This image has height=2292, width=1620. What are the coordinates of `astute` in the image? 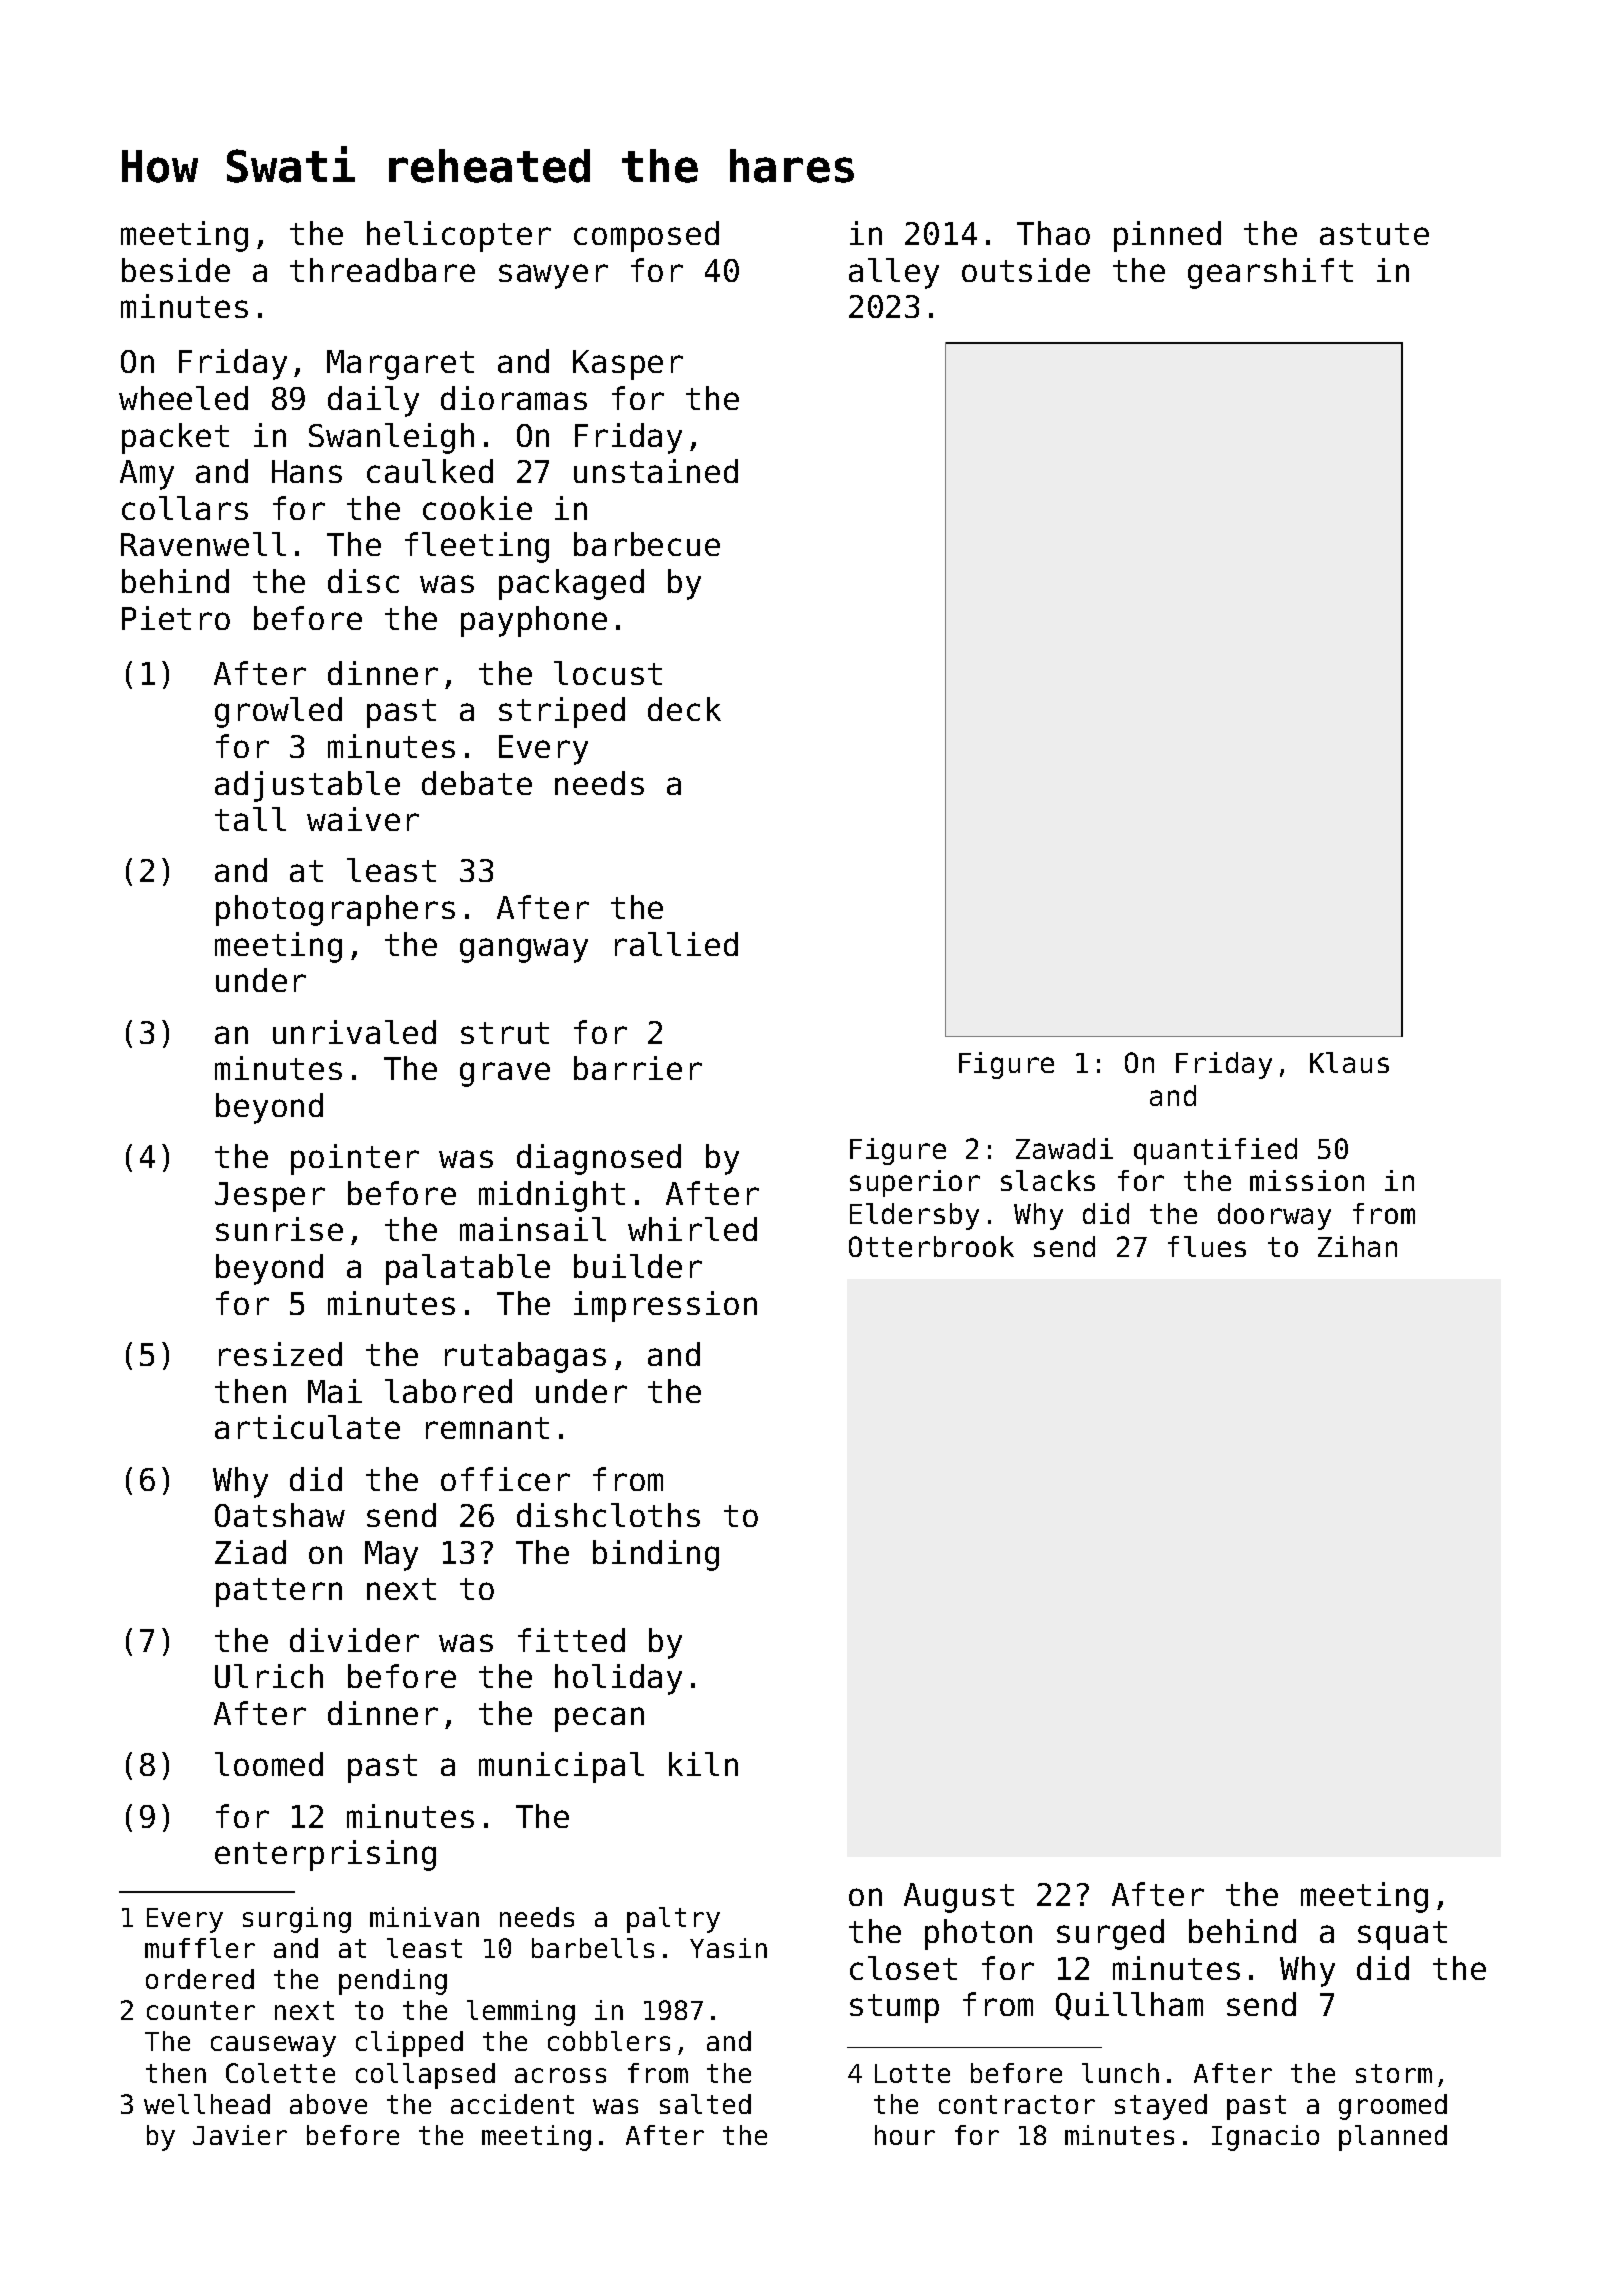 It's located at (1374, 234).
